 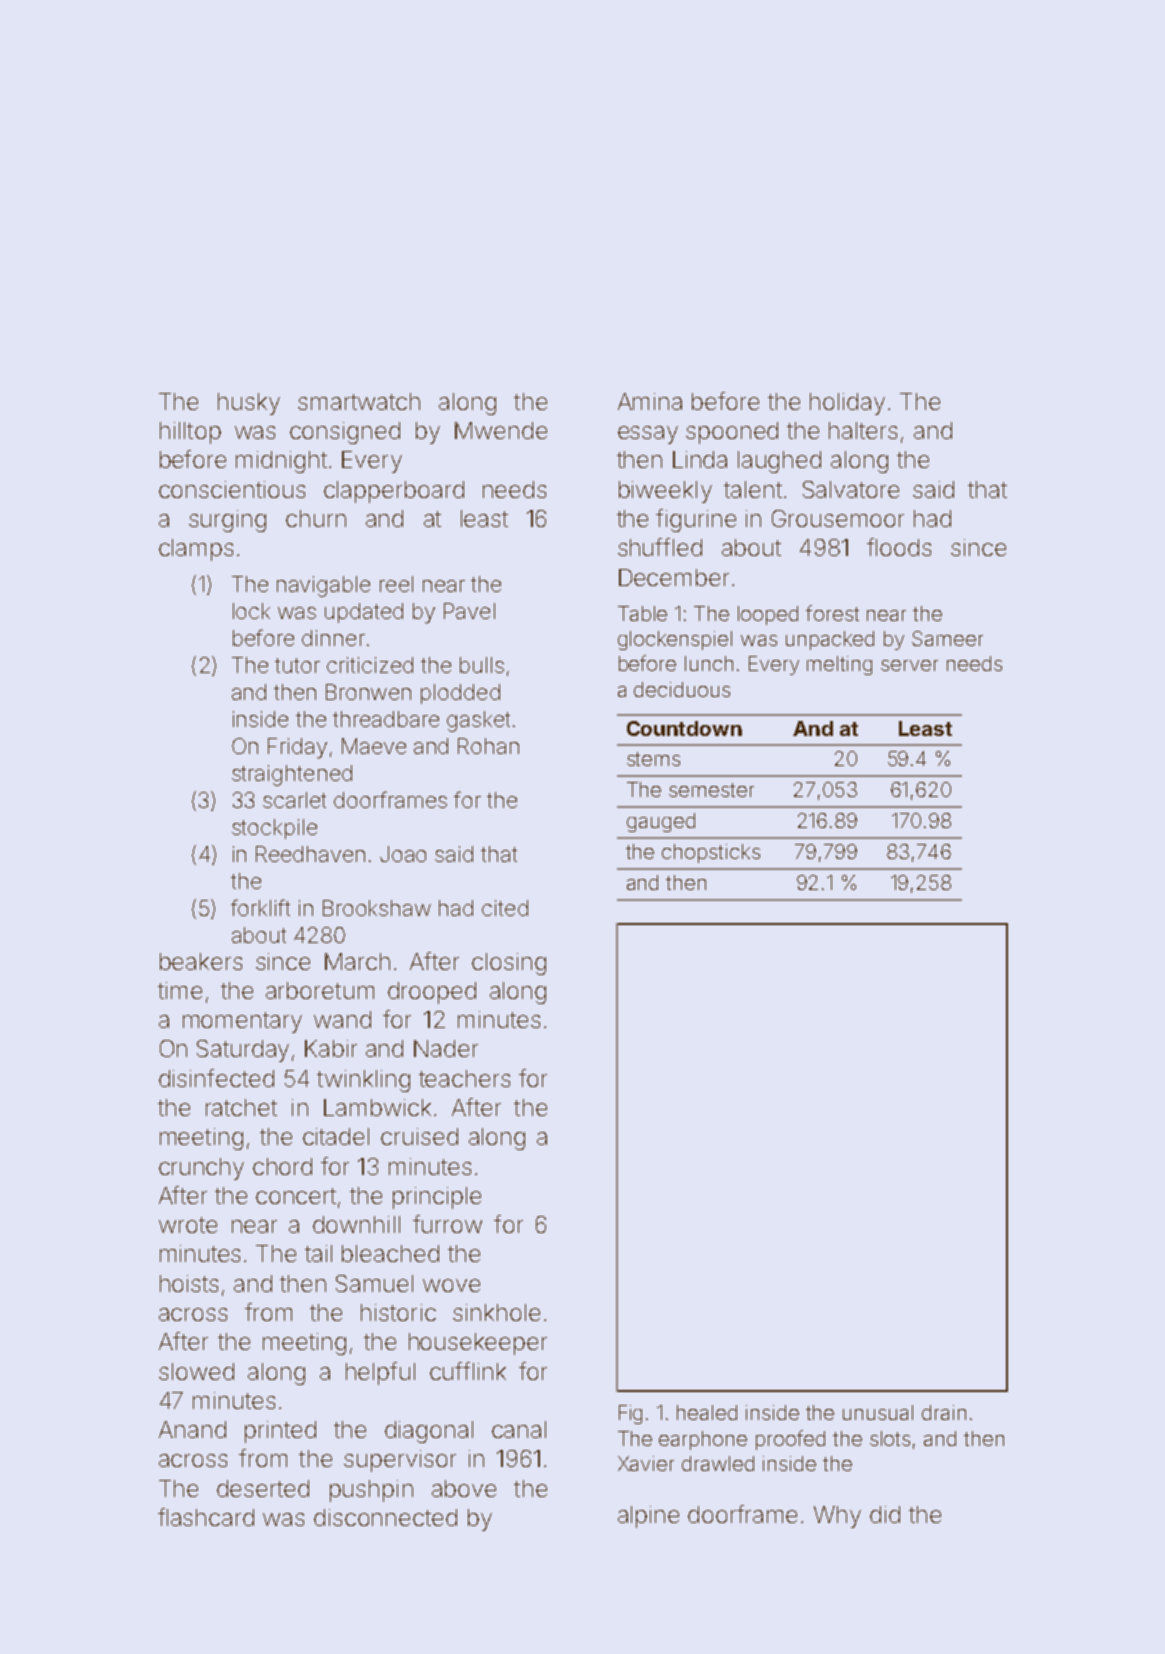 What do you see at coordinates (878, 1412) in the screenshot?
I see `unusual` at bounding box center [878, 1412].
